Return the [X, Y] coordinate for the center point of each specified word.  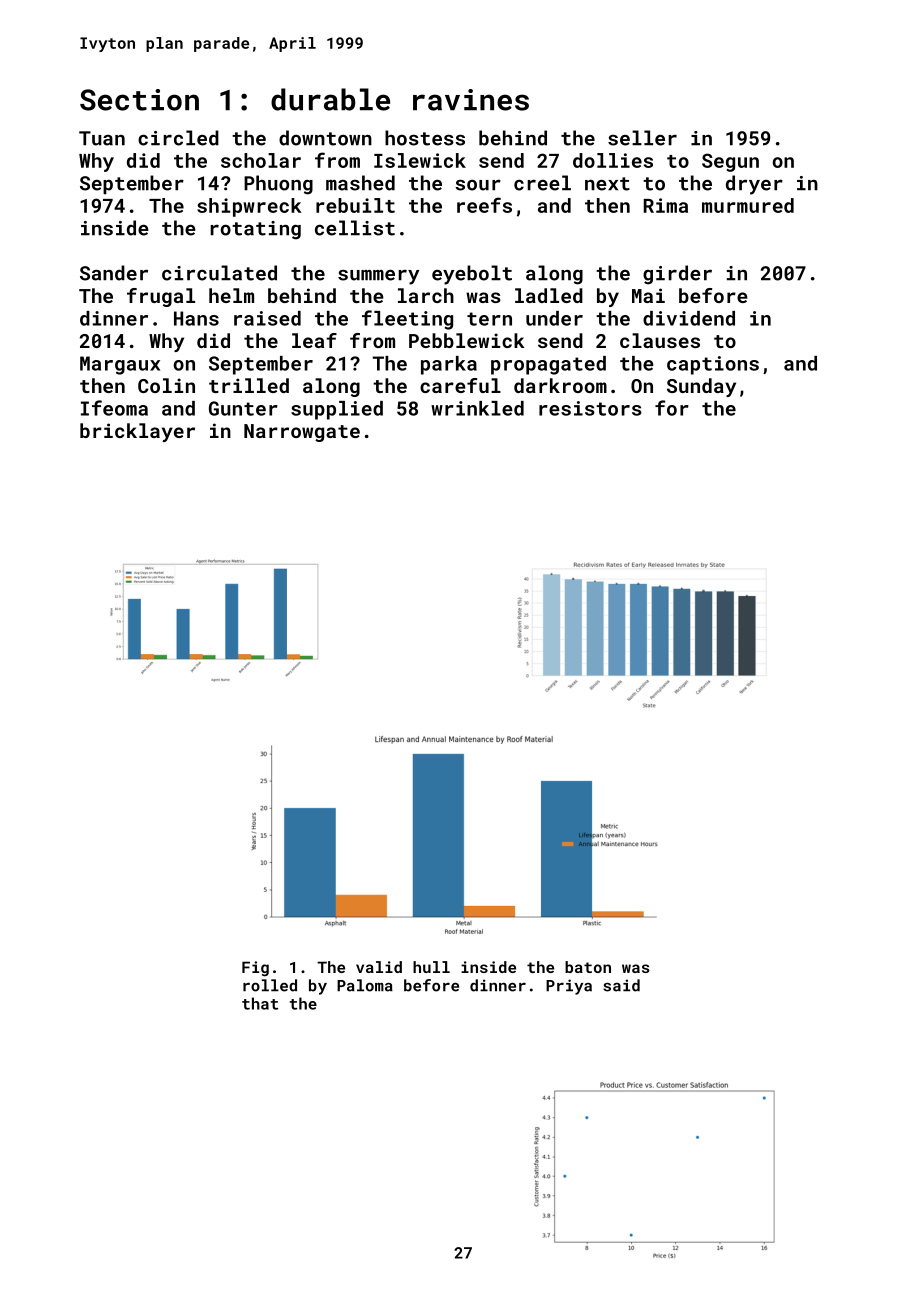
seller [642, 138]
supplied [337, 410]
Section [139, 100]
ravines [471, 100]
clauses [660, 340]
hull [431, 967]
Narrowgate [302, 433]
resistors [590, 408]
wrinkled [477, 408]
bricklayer [137, 432]
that [260, 1003]
